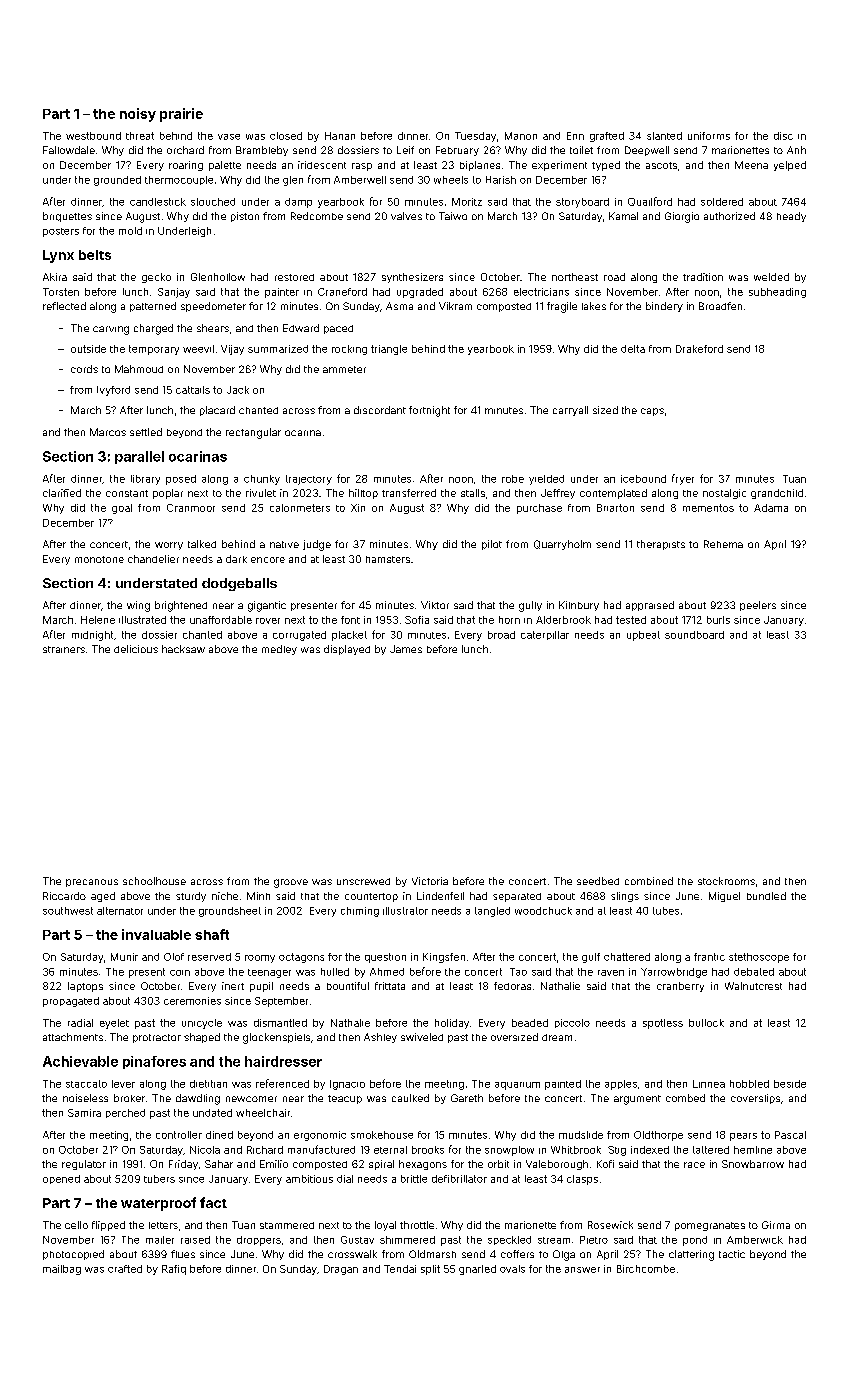  I want to click on Marcos, so click(108, 432).
